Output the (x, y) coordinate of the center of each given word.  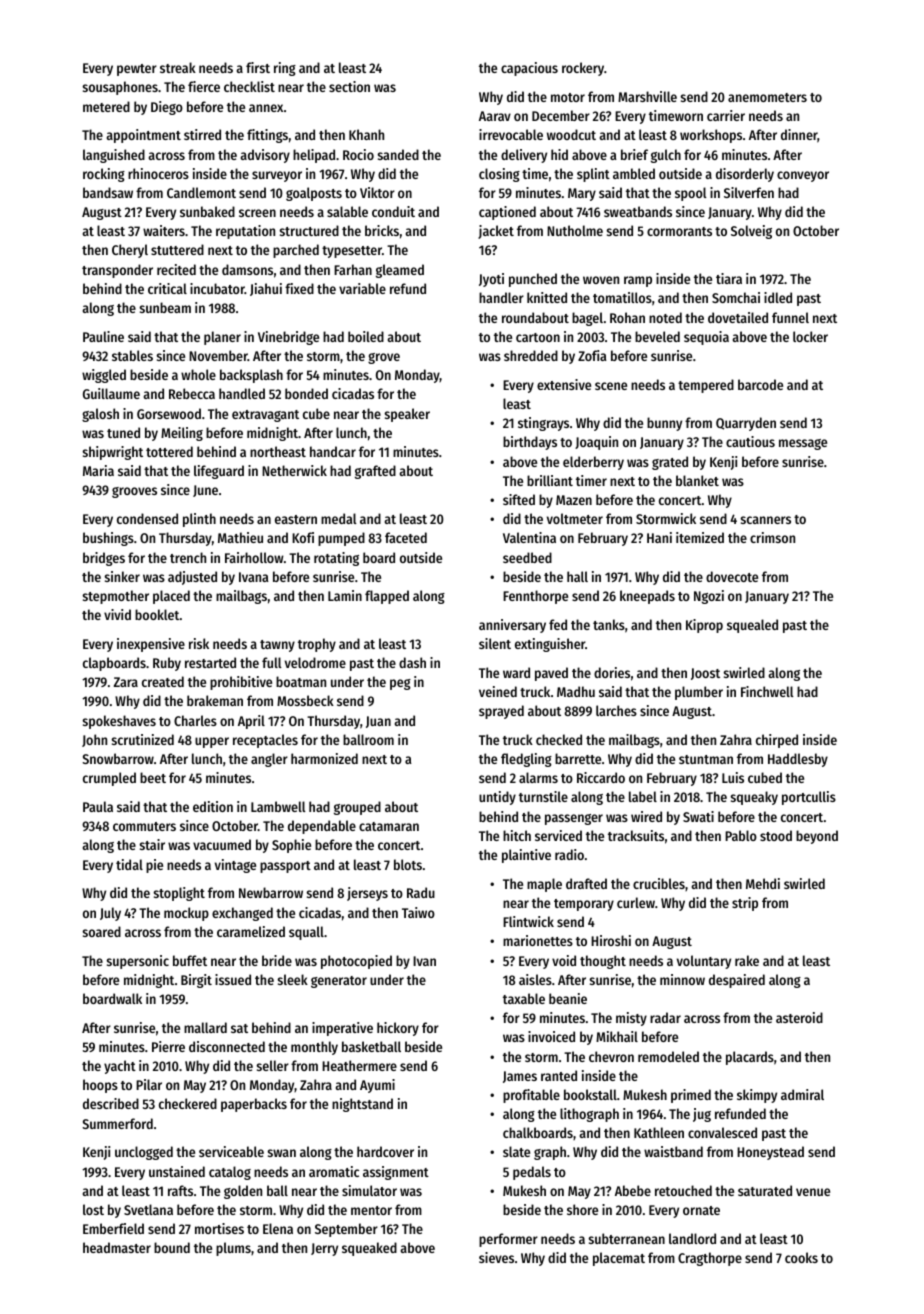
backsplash (251, 376)
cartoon (538, 337)
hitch (517, 835)
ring (285, 69)
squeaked (369, 1249)
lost (93, 1209)
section (349, 86)
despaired (737, 981)
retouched (683, 1190)
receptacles (265, 741)
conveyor (803, 176)
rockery (583, 69)
